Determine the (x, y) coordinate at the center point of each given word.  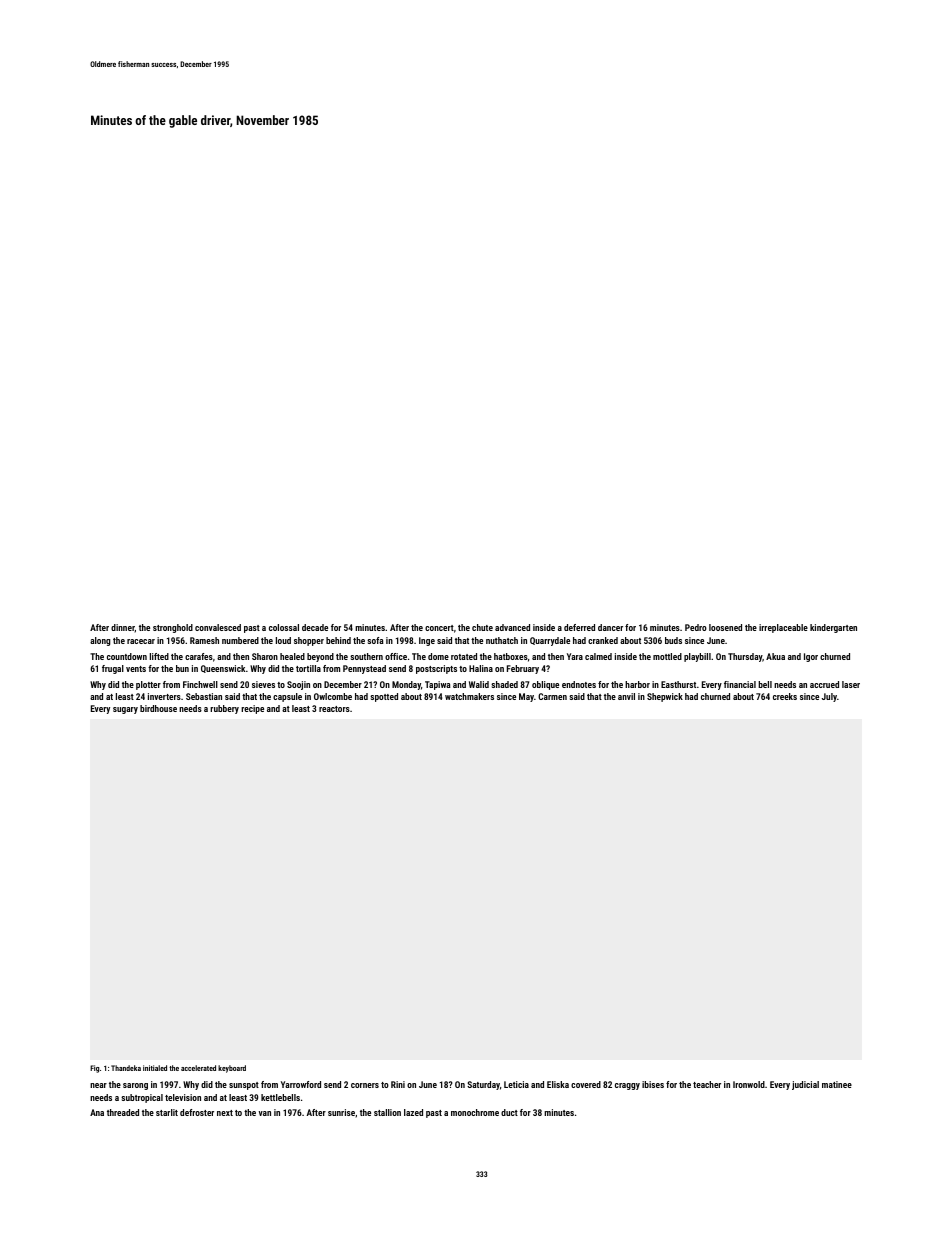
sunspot (244, 1086)
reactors (334, 709)
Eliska (558, 1084)
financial (740, 684)
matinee (837, 1084)
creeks (785, 696)
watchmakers (469, 696)
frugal (113, 669)
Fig (94, 1069)
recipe (252, 709)
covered (586, 1084)
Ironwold (749, 1084)
